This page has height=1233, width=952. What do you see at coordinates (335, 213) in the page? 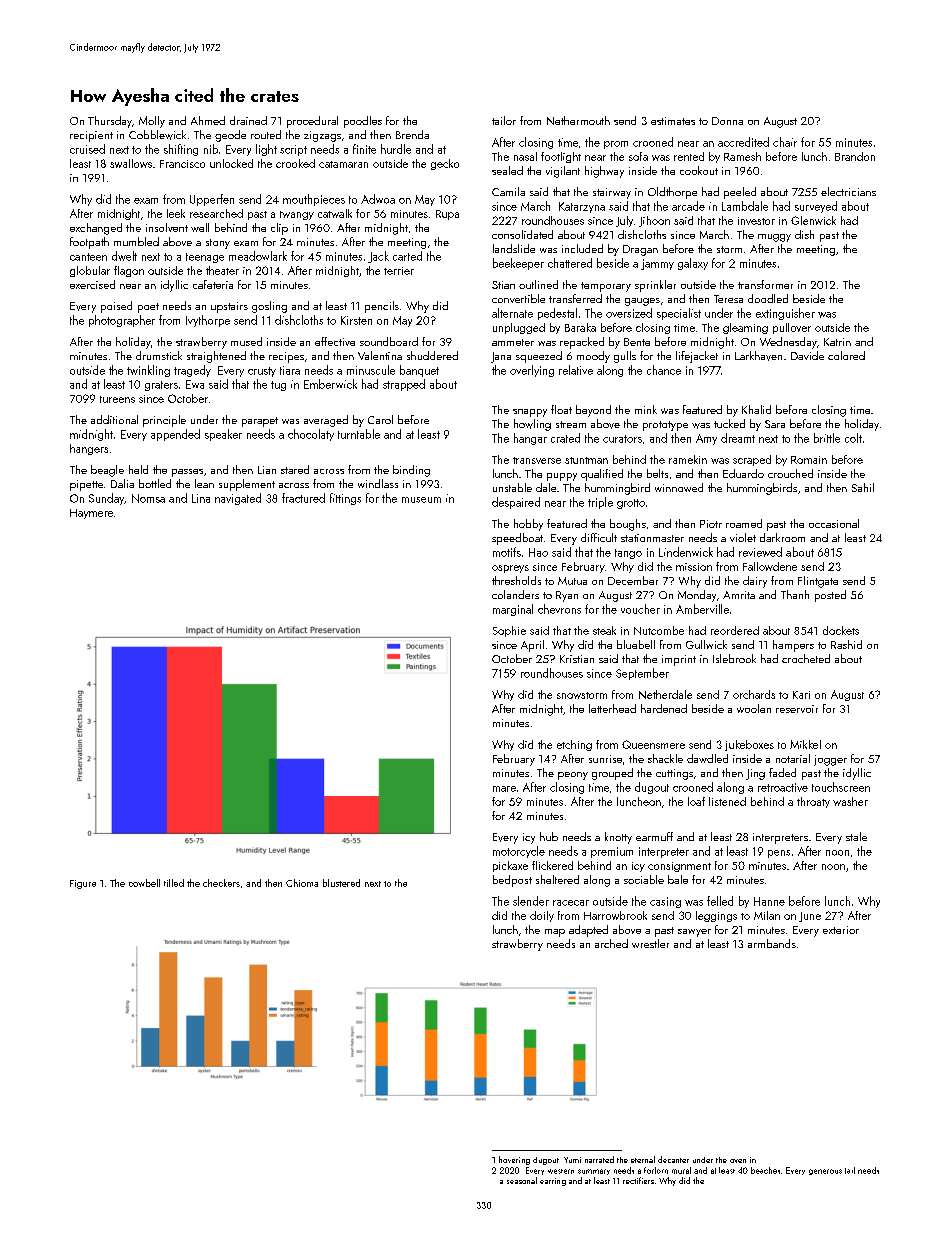
I see `catwalk` at bounding box center [335, 213].
